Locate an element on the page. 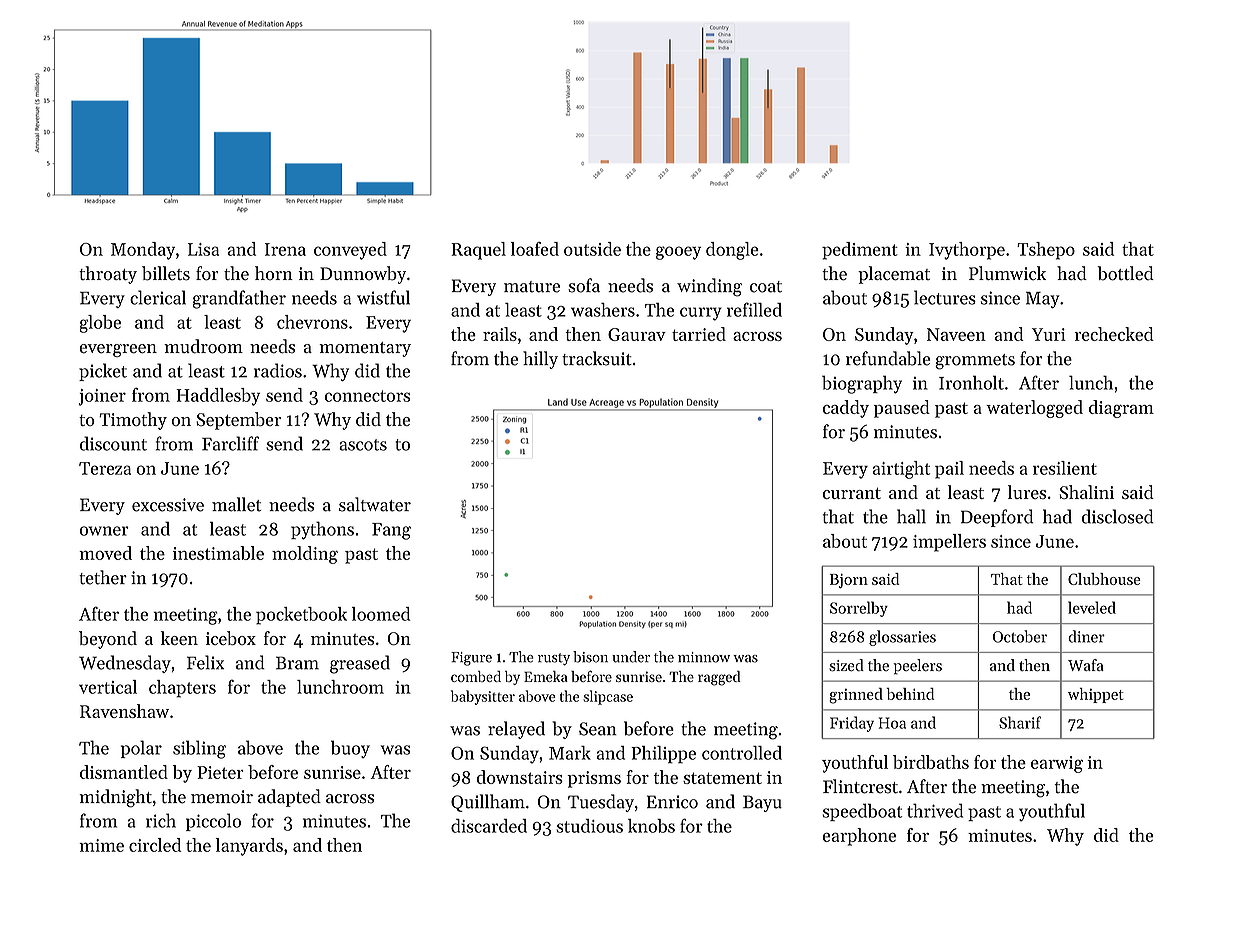 The image size is (1233, 952). Bayu is located at coordinates (762, 803).
